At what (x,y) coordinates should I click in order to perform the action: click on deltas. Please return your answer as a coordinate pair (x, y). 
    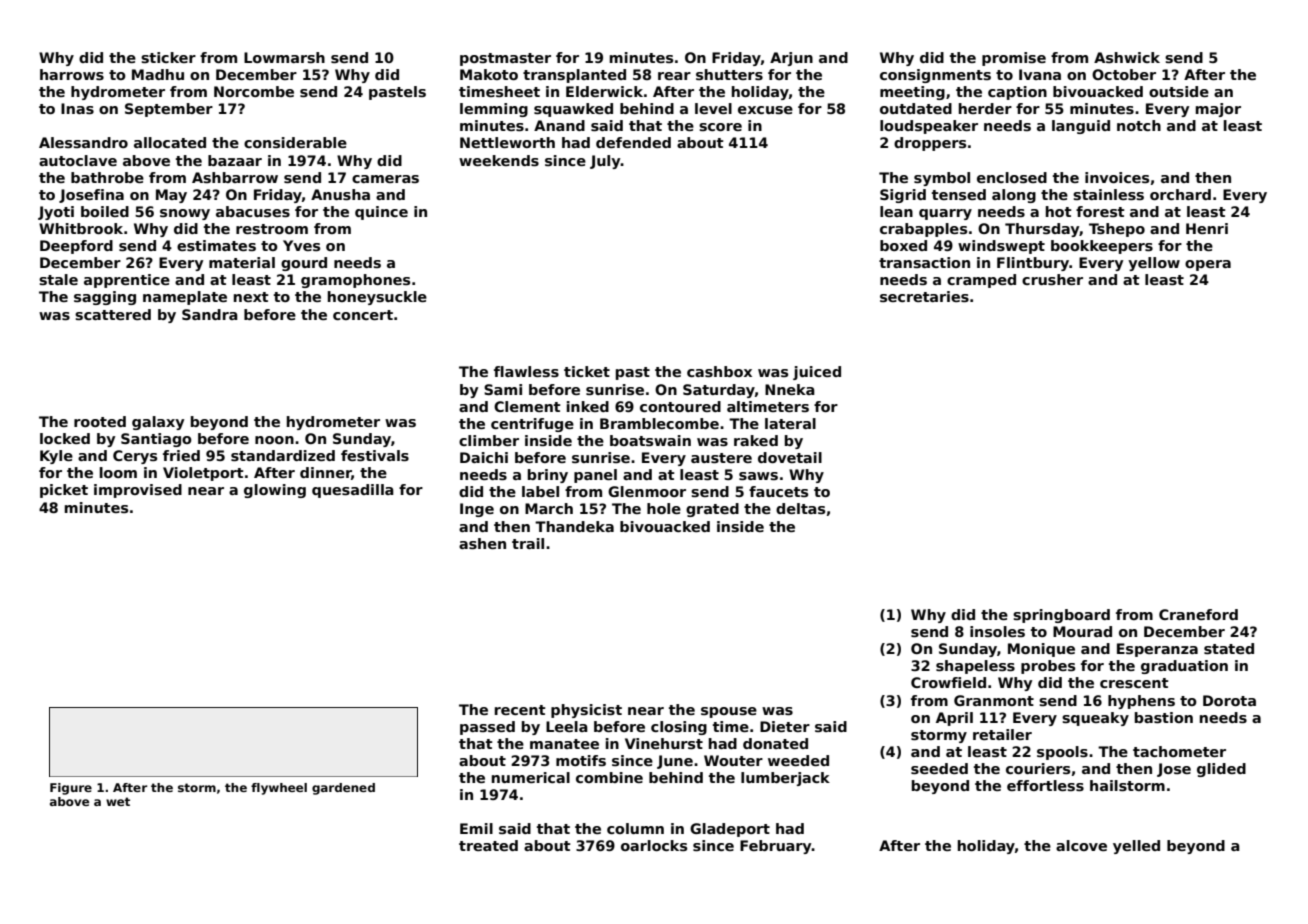
    Looking at the image, I should click on (800, 508).
